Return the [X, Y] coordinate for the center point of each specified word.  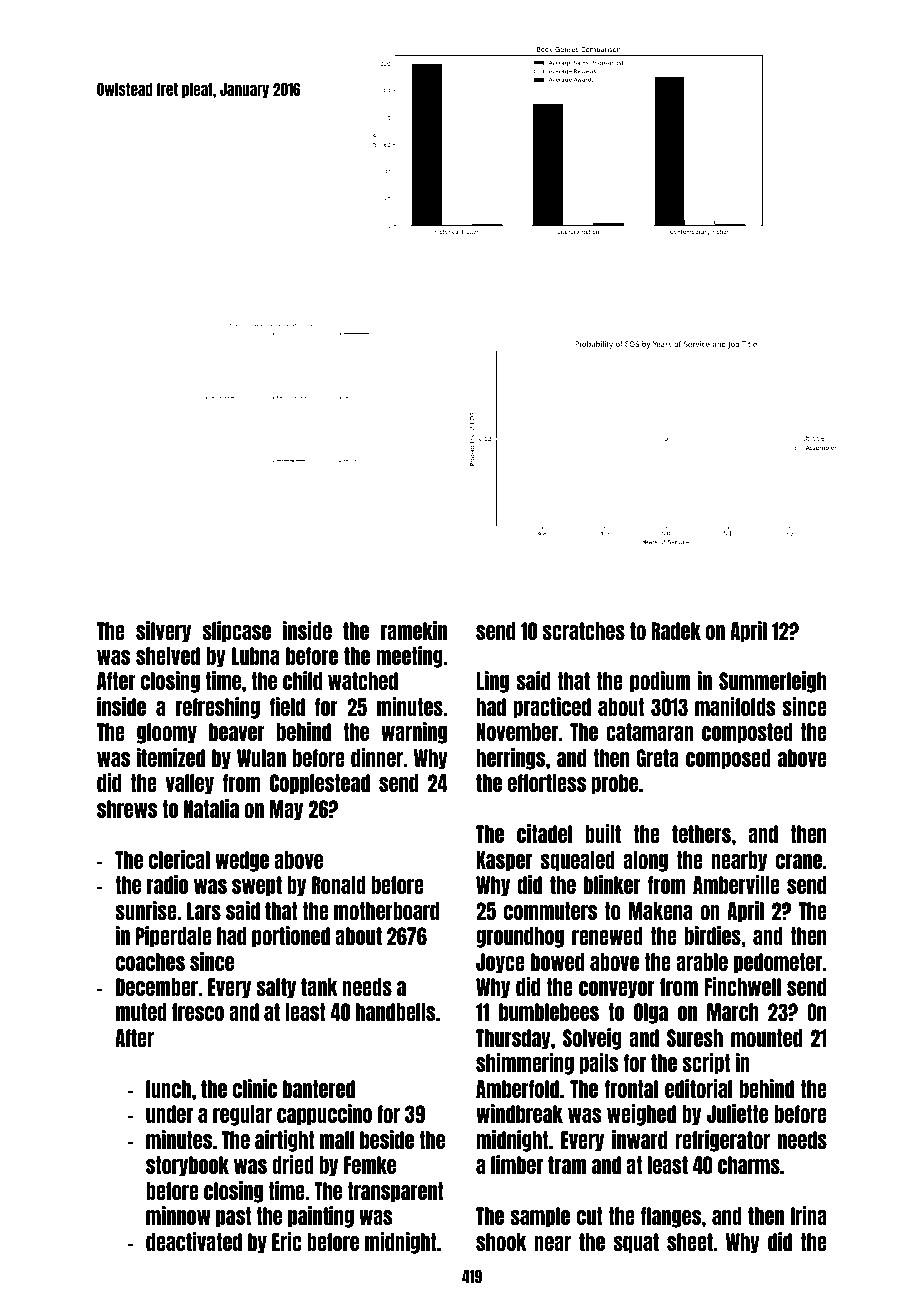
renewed [607, 936]
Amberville [736, 884]
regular [242, 1115]
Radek [676, 631]
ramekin [414, 630]
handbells [396, 1012]
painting [321, 1217]
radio [167, 884]
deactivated [194, 1241]
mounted [766, 1038]
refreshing [218, 708]
